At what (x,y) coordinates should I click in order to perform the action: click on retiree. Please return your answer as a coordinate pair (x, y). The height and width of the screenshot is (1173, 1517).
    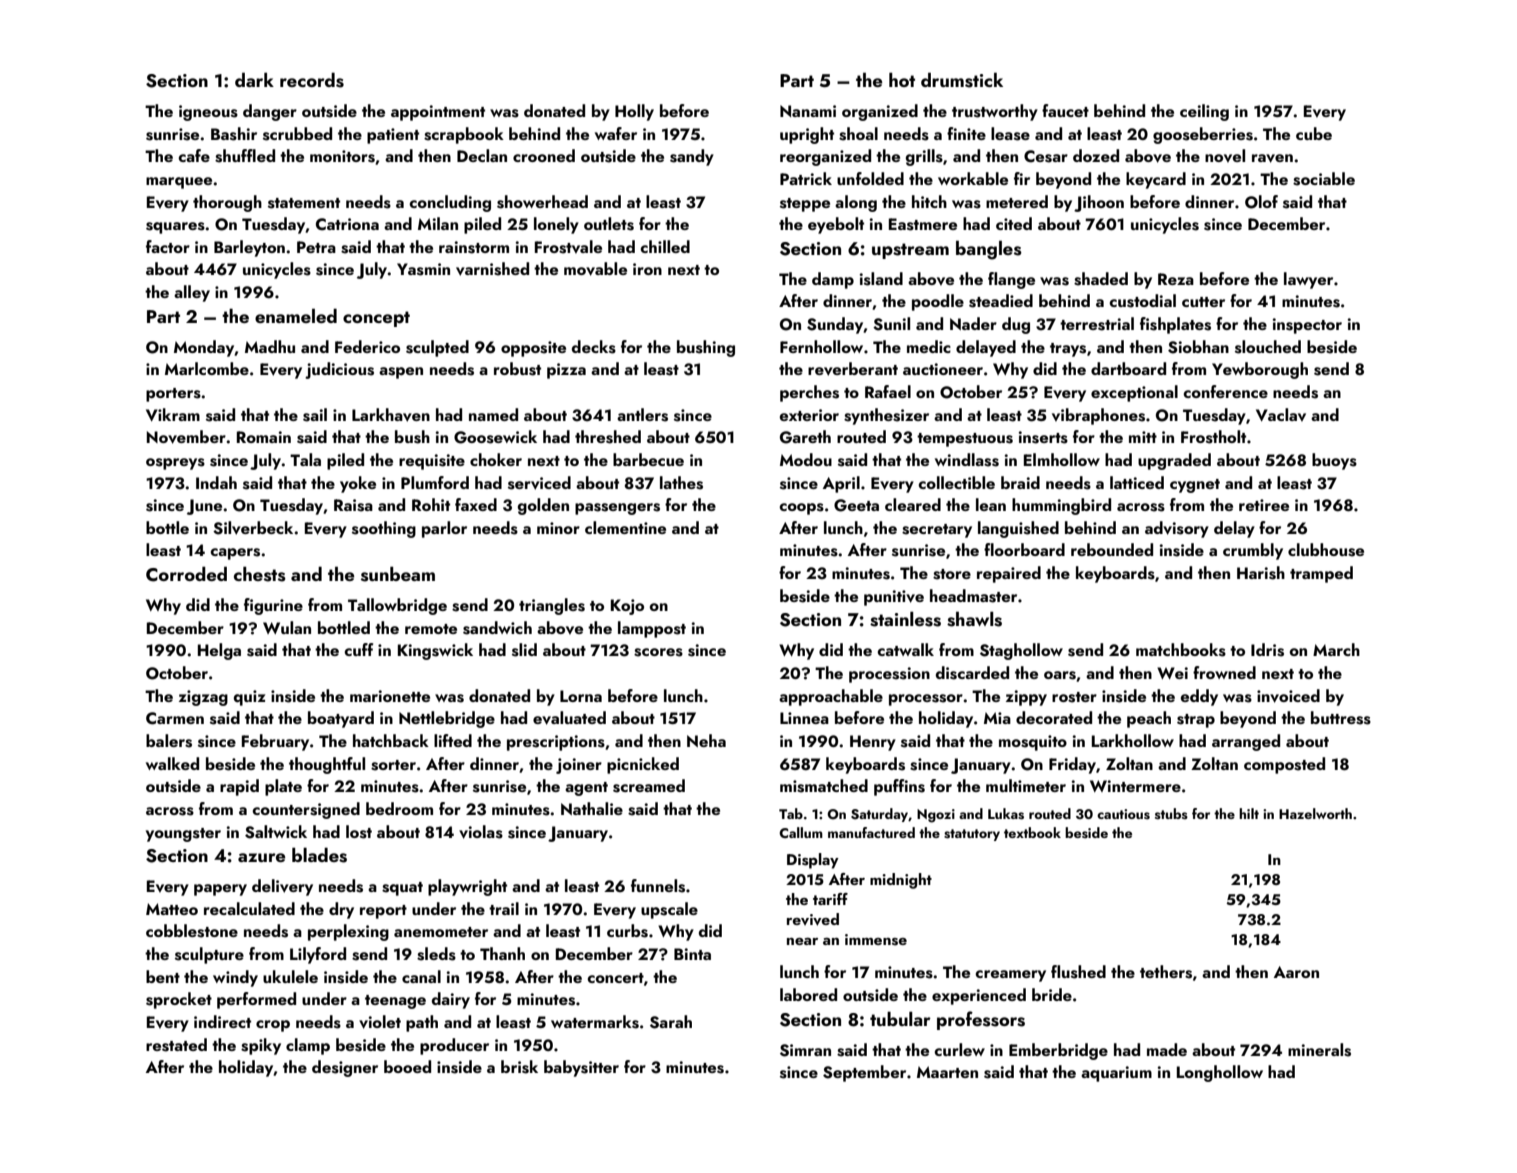
    Looking at the image, I should click on (1264, 505).
